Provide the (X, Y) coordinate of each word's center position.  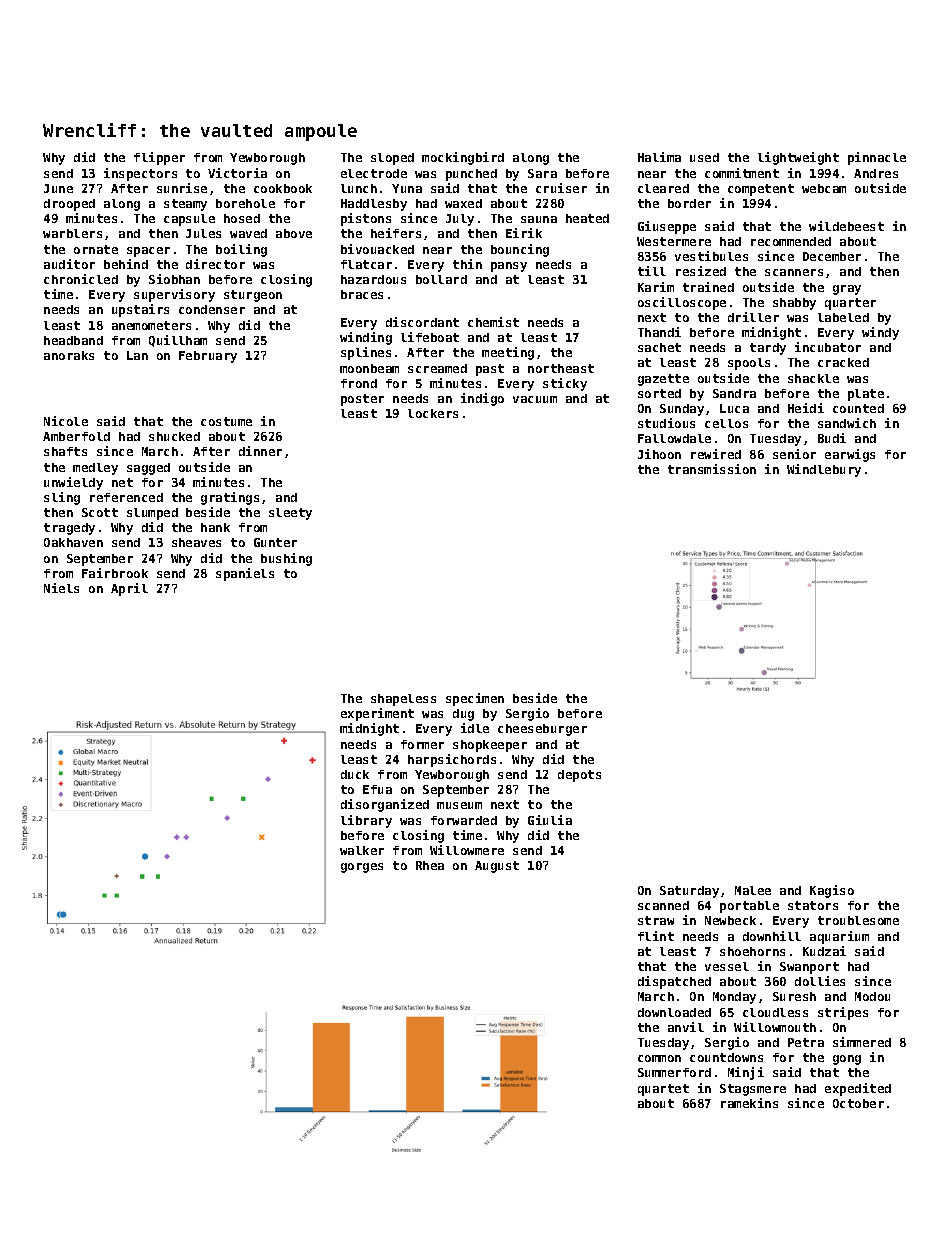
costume (226, 421)
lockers (433, 413)
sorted (659, 393)
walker (362, 850)
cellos (726, 423)
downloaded (674, 1012)
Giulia (550, 820)
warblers (72, 233)
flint (656, 936)
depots (579, 776)
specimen (475, 699)
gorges (362, 868)
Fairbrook (115, 573)
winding (366, 338)
